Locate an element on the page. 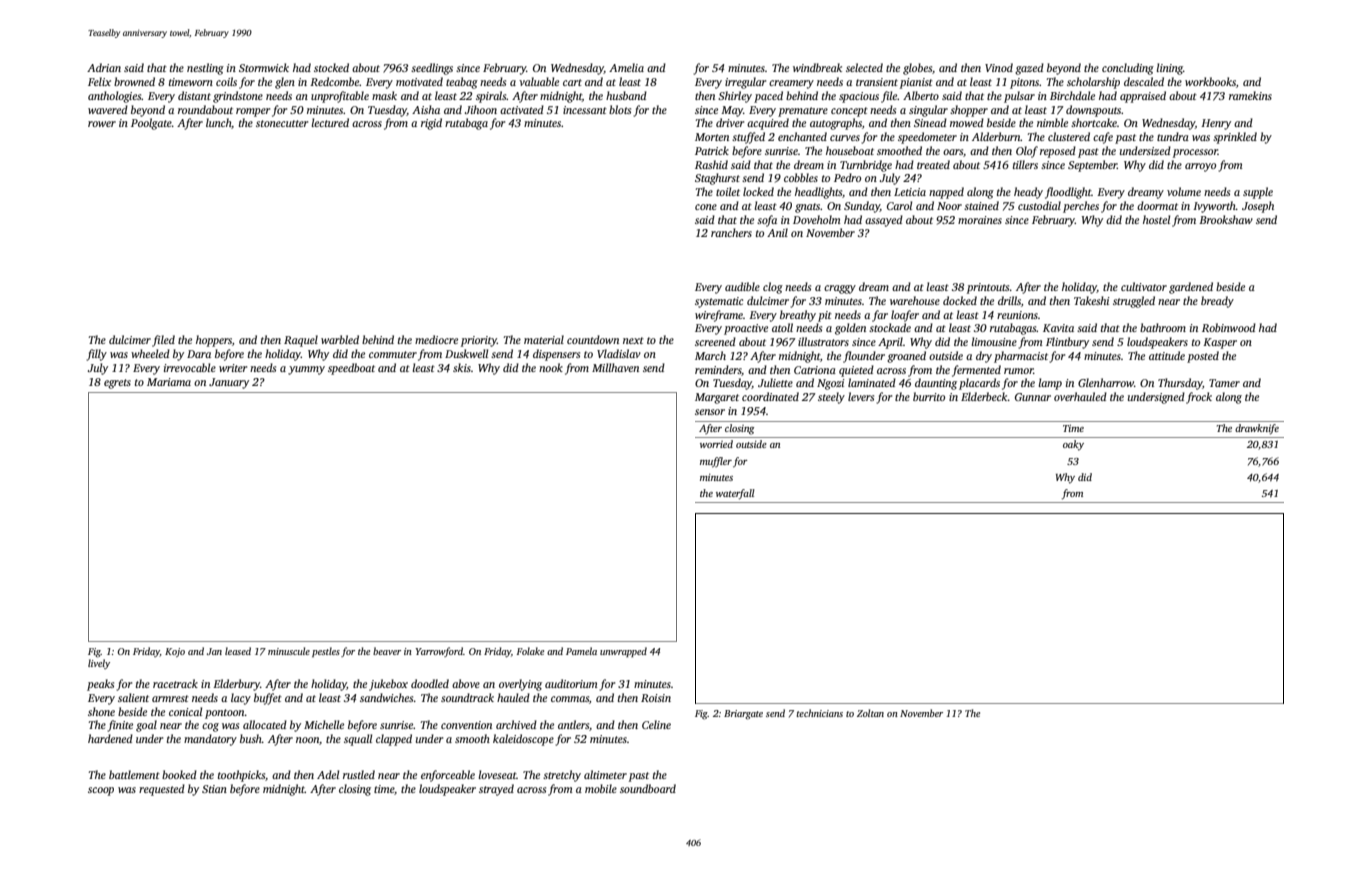 This image has width=1372, height=887. windbreak is located at coordinates (817, 67).
